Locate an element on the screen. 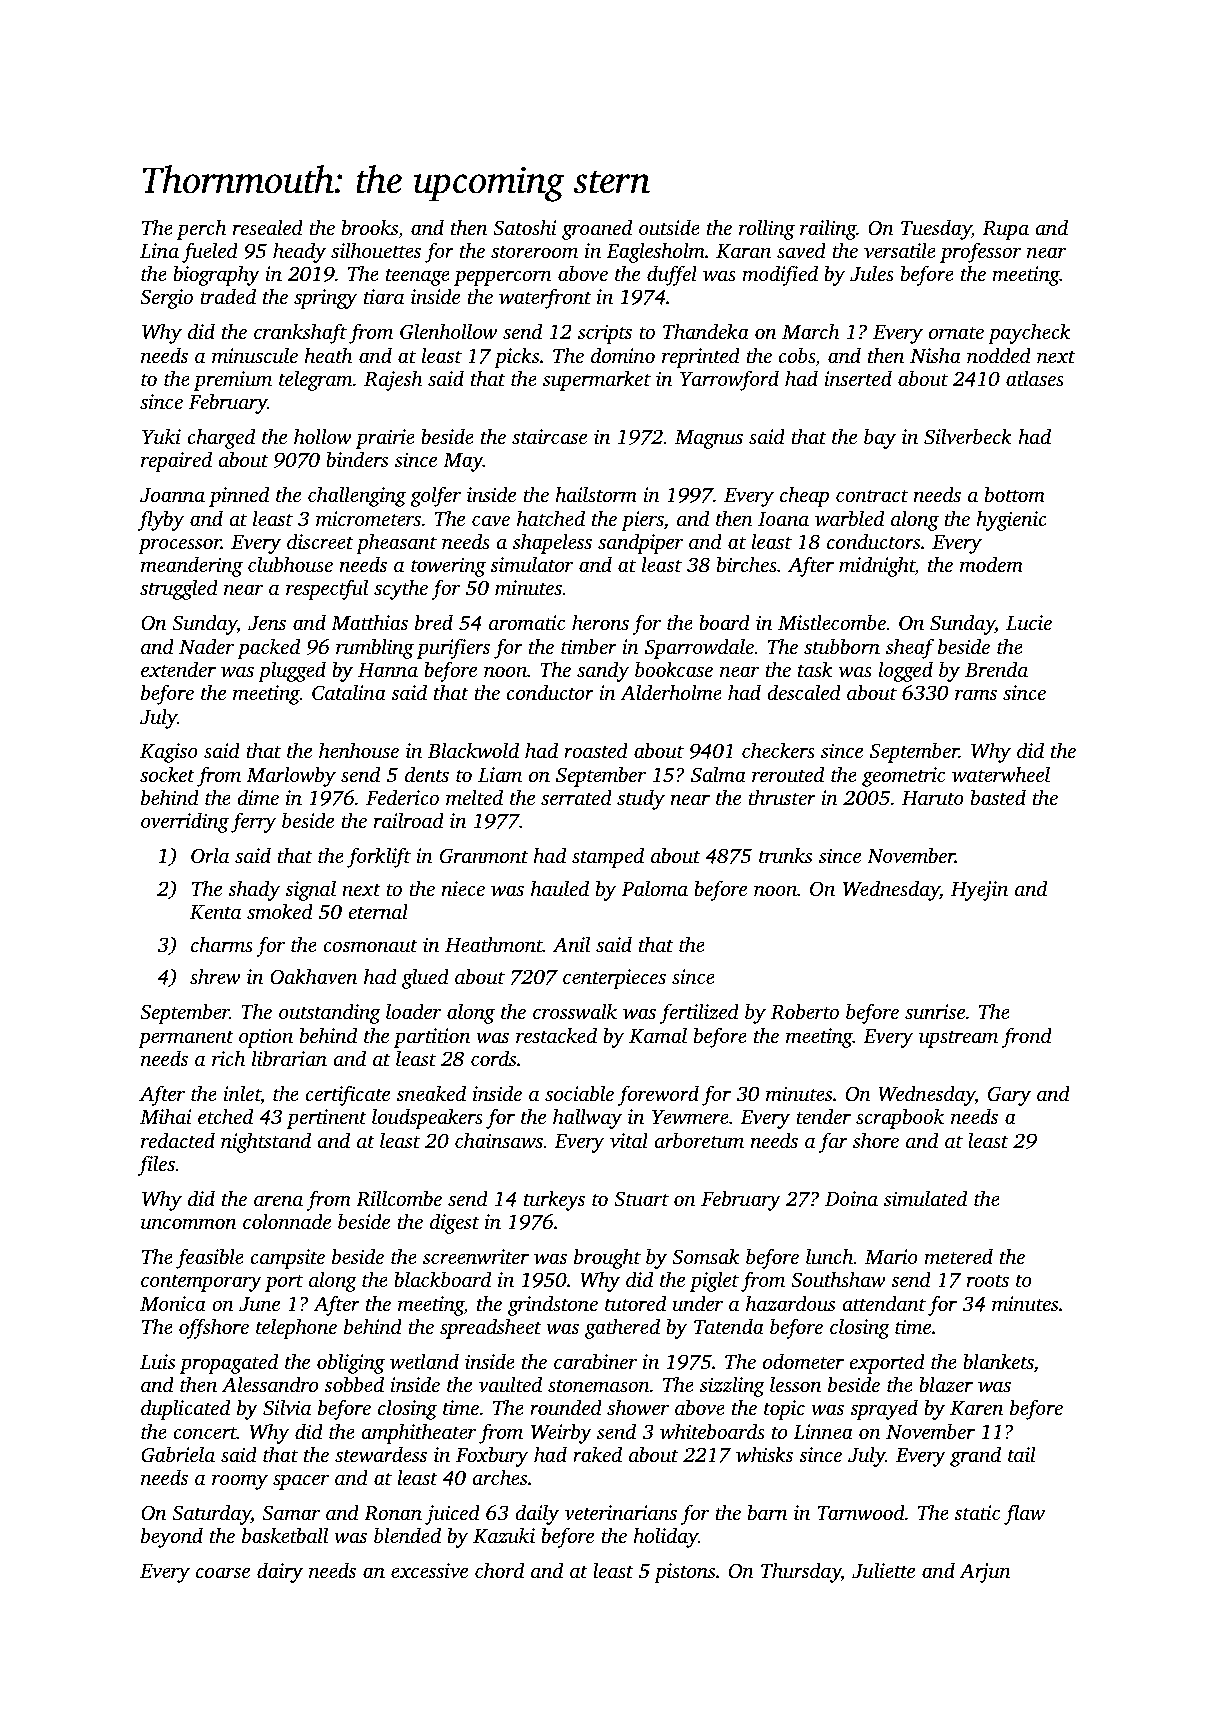 The height and width of the screenshot is (1723, 1218). Satoshi is located at coordinates (525, 227).
